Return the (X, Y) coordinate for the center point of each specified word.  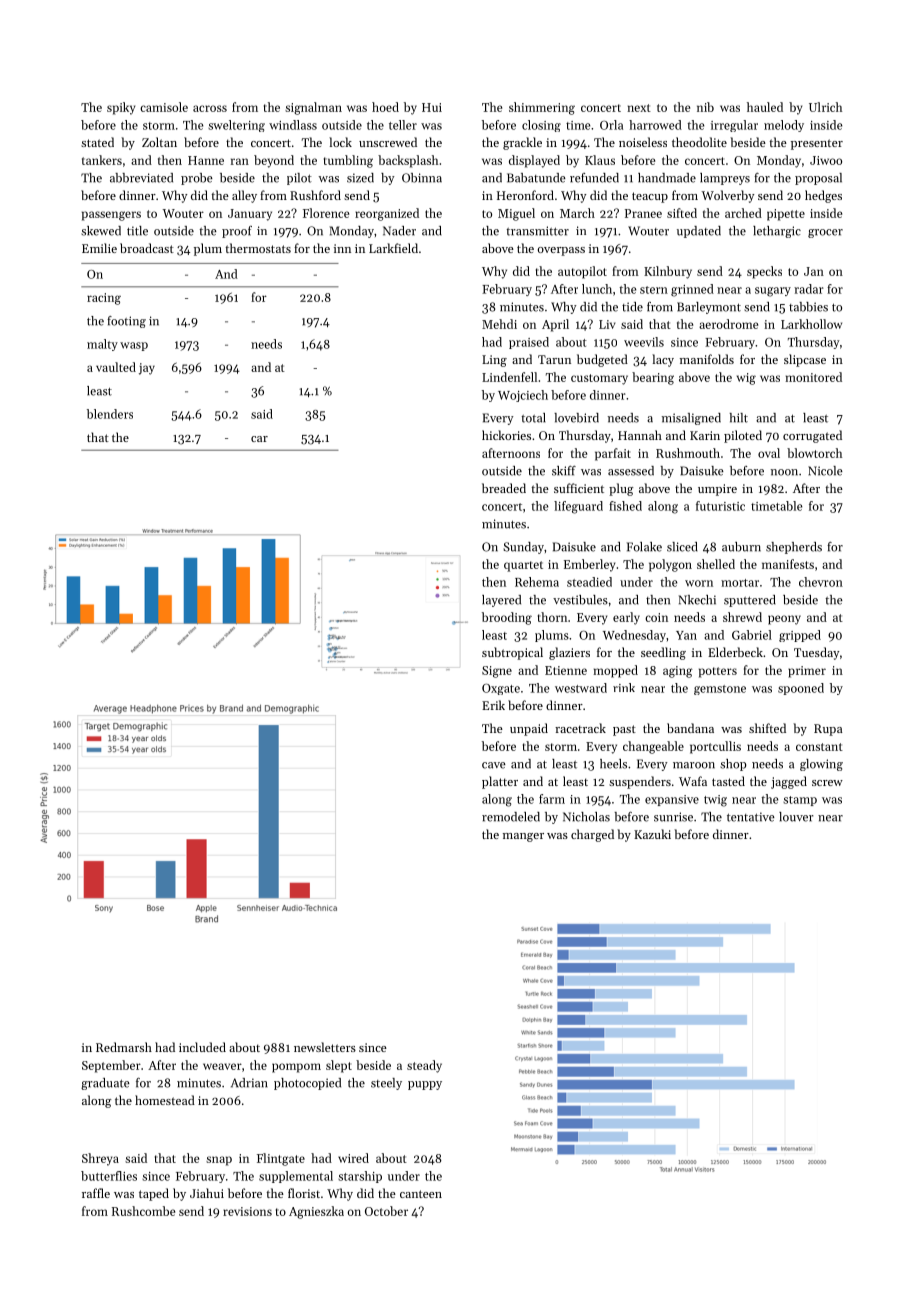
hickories (506, 435)
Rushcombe (143, 1211)
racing (104, 299)
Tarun (554, 359)
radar (809, 289)
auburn (741, 547)
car (259, 439)
